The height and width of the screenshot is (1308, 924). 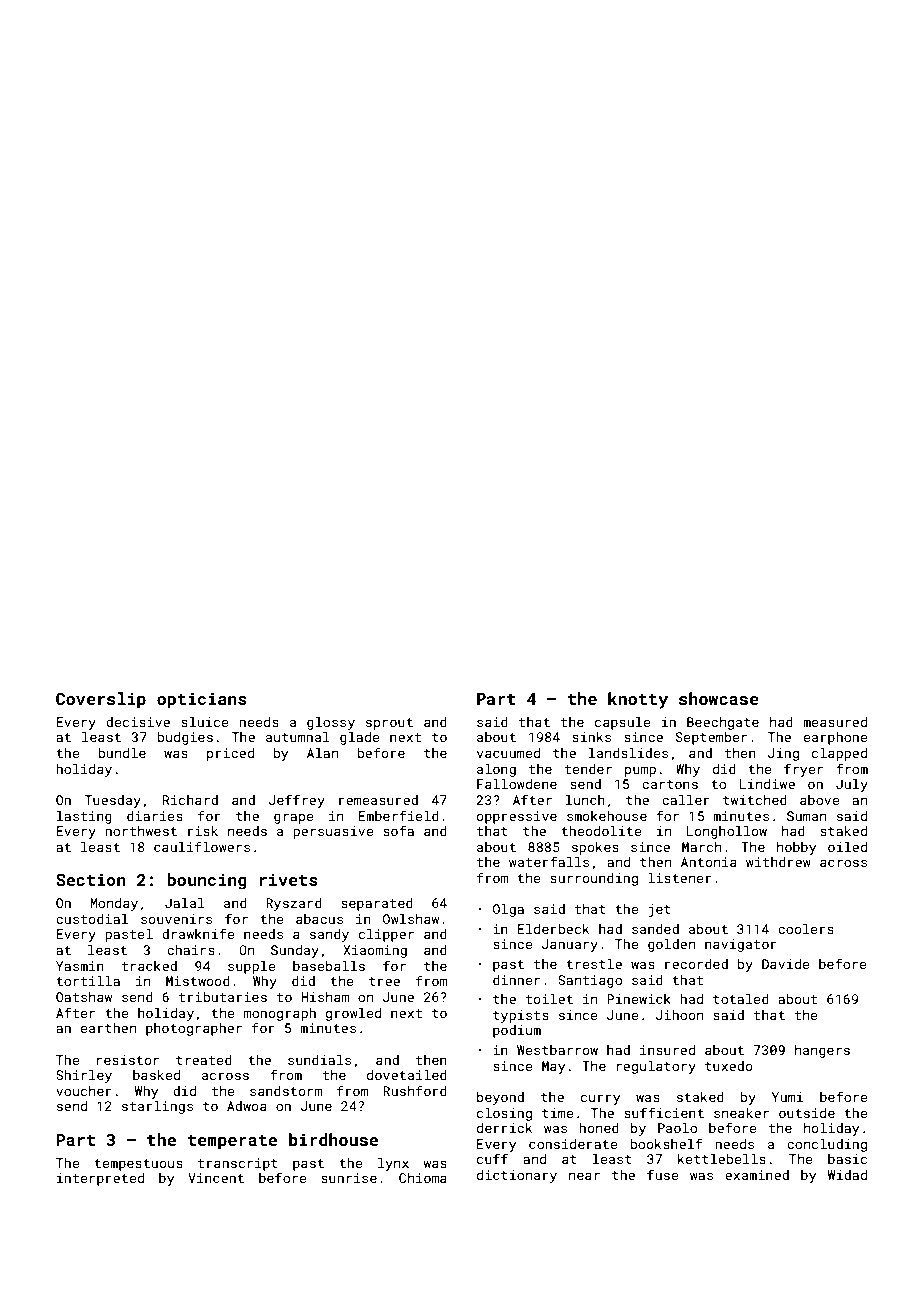 I want to click on budgies, so click(x=185, y=738).
